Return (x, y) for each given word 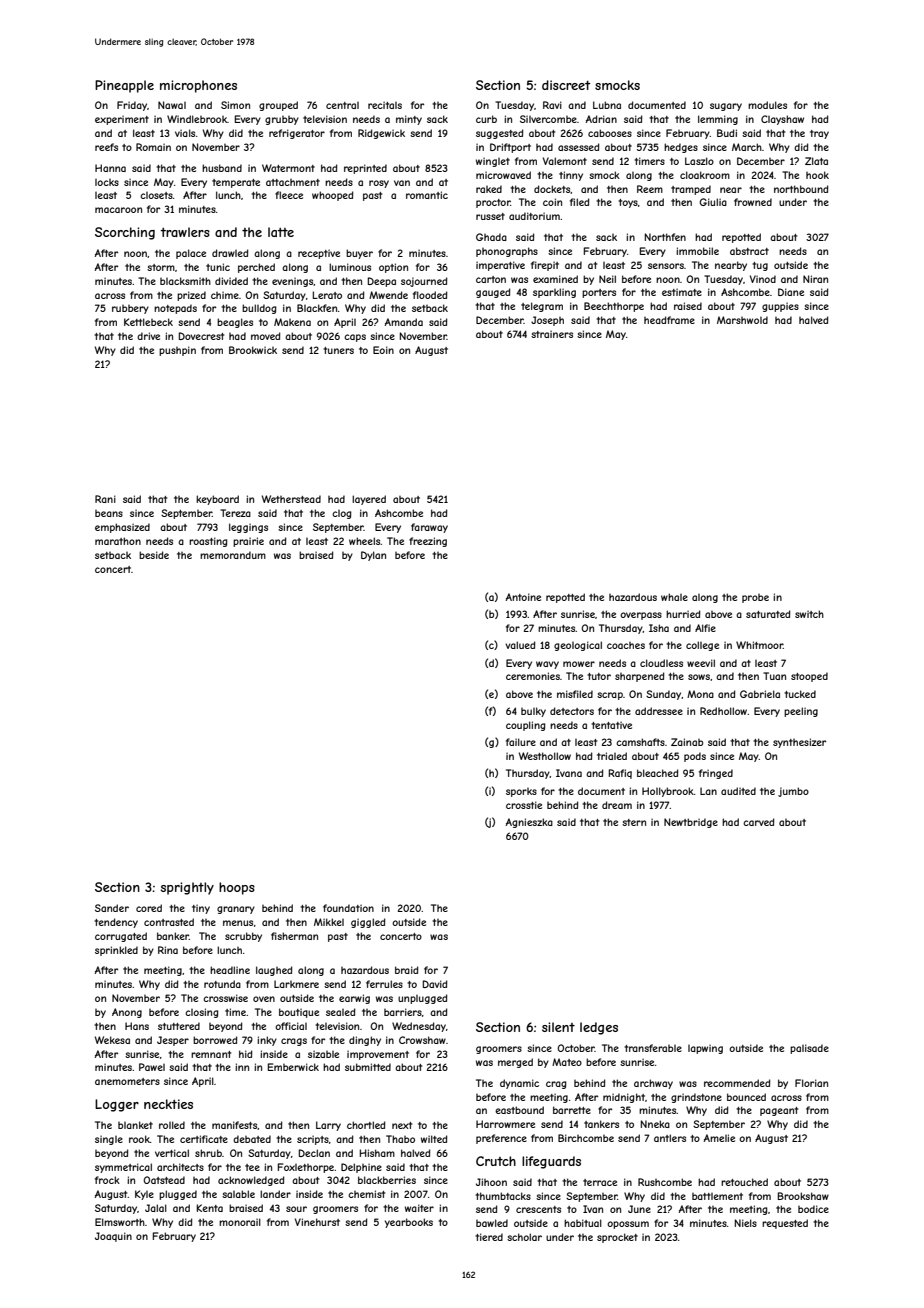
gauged (493, 293)
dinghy (365, 1041)
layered (369, 500)
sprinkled (116, 951)
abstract (749, 251)
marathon (118, 541)
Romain (153, 147)
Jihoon (491, 1182)
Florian (811, 1083)
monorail (240, 1222)
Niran (815, 279)
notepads (175, 309)
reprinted (365, 169)
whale (674, 597)
